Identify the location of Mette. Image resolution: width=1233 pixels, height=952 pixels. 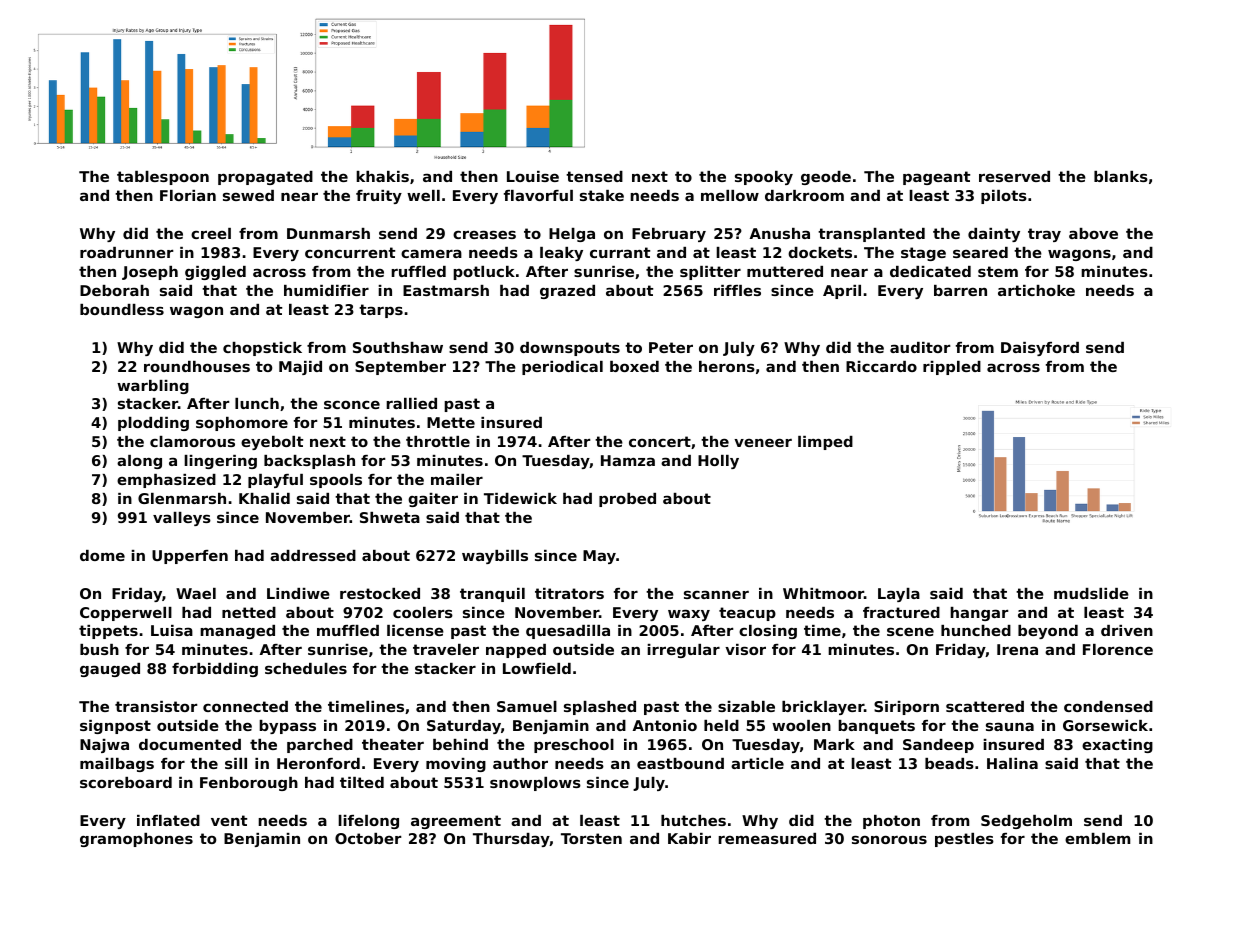
(451, 422).
